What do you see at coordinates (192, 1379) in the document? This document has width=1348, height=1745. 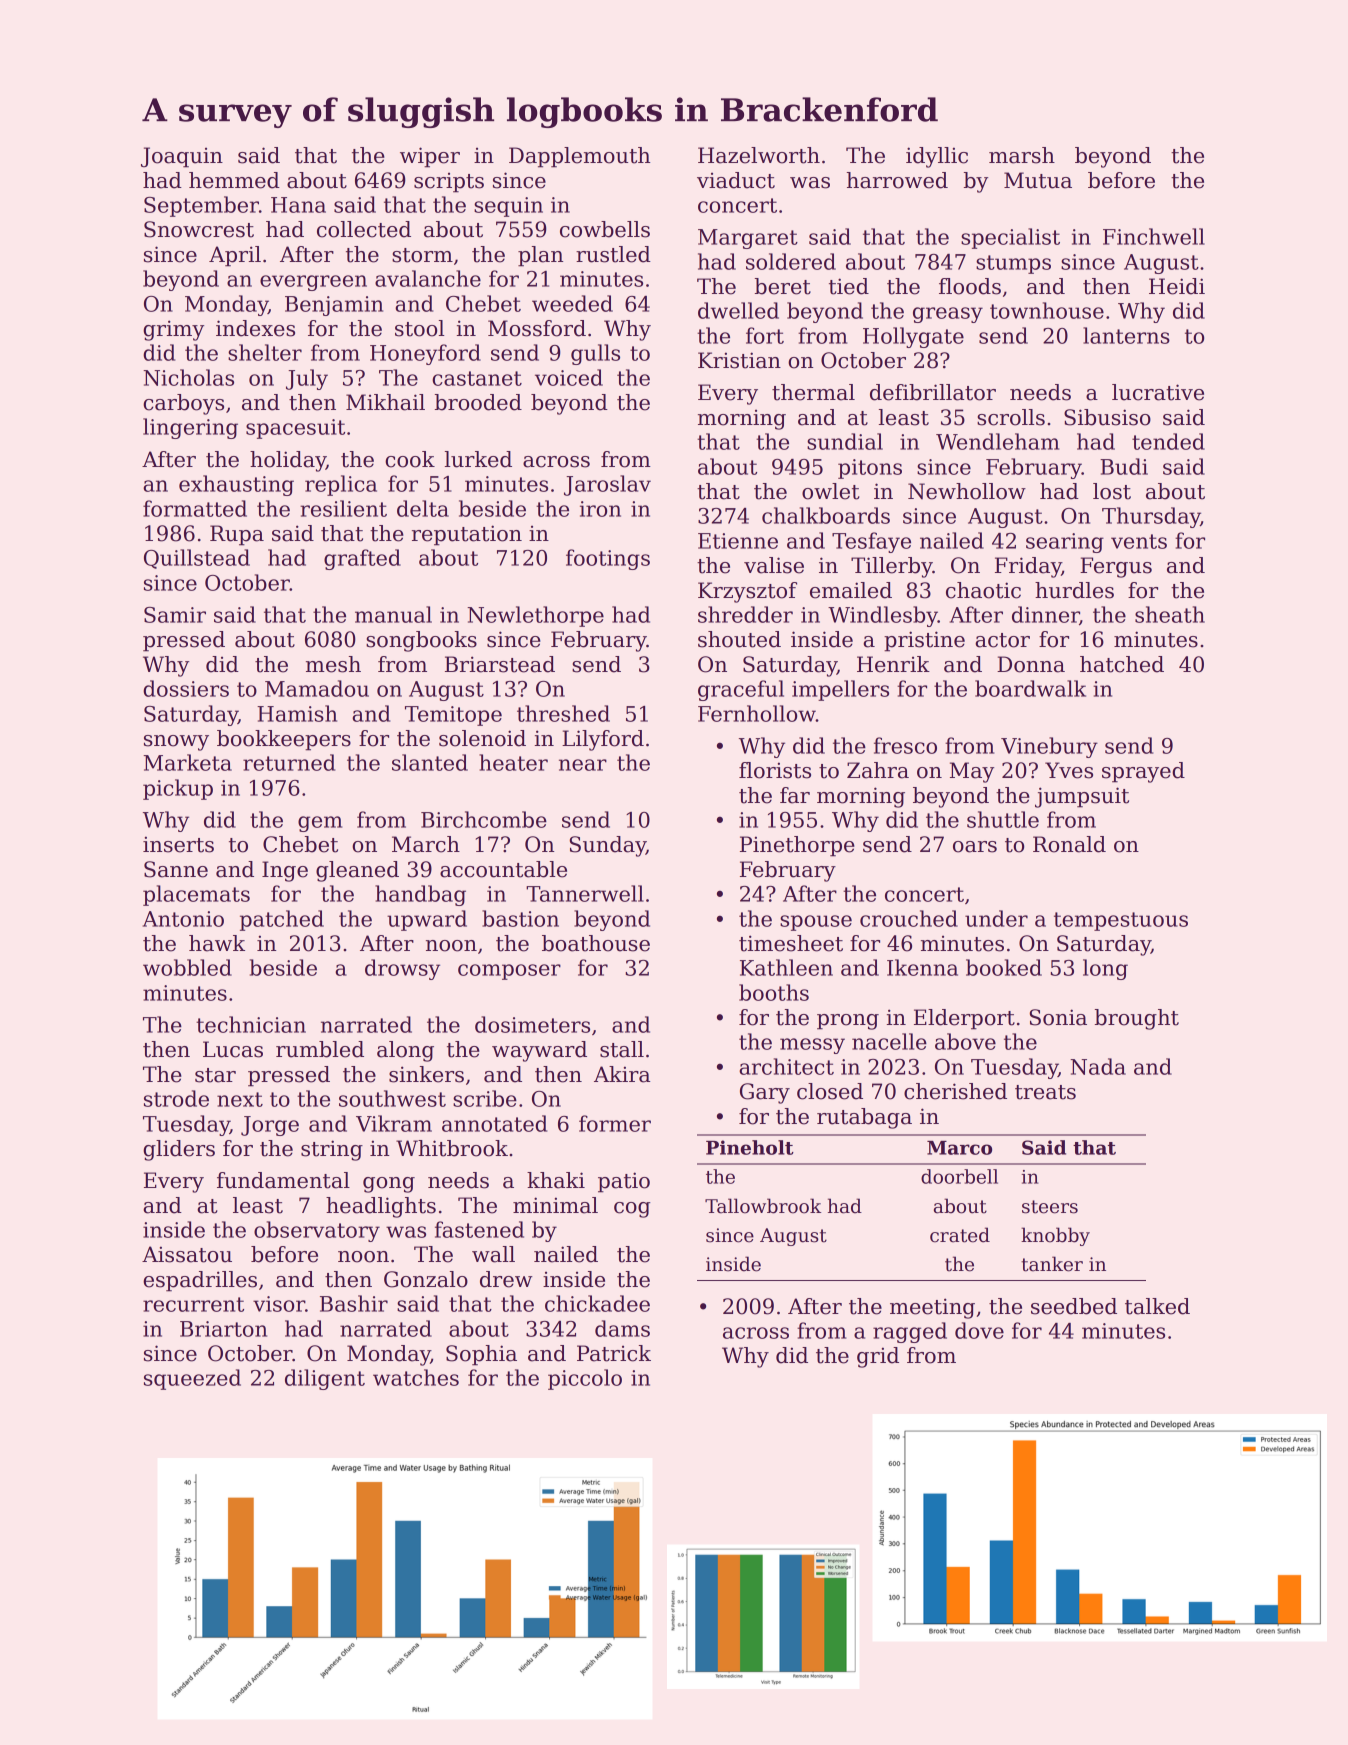 I see `squeezed` at bounding box center [192, 1379].
